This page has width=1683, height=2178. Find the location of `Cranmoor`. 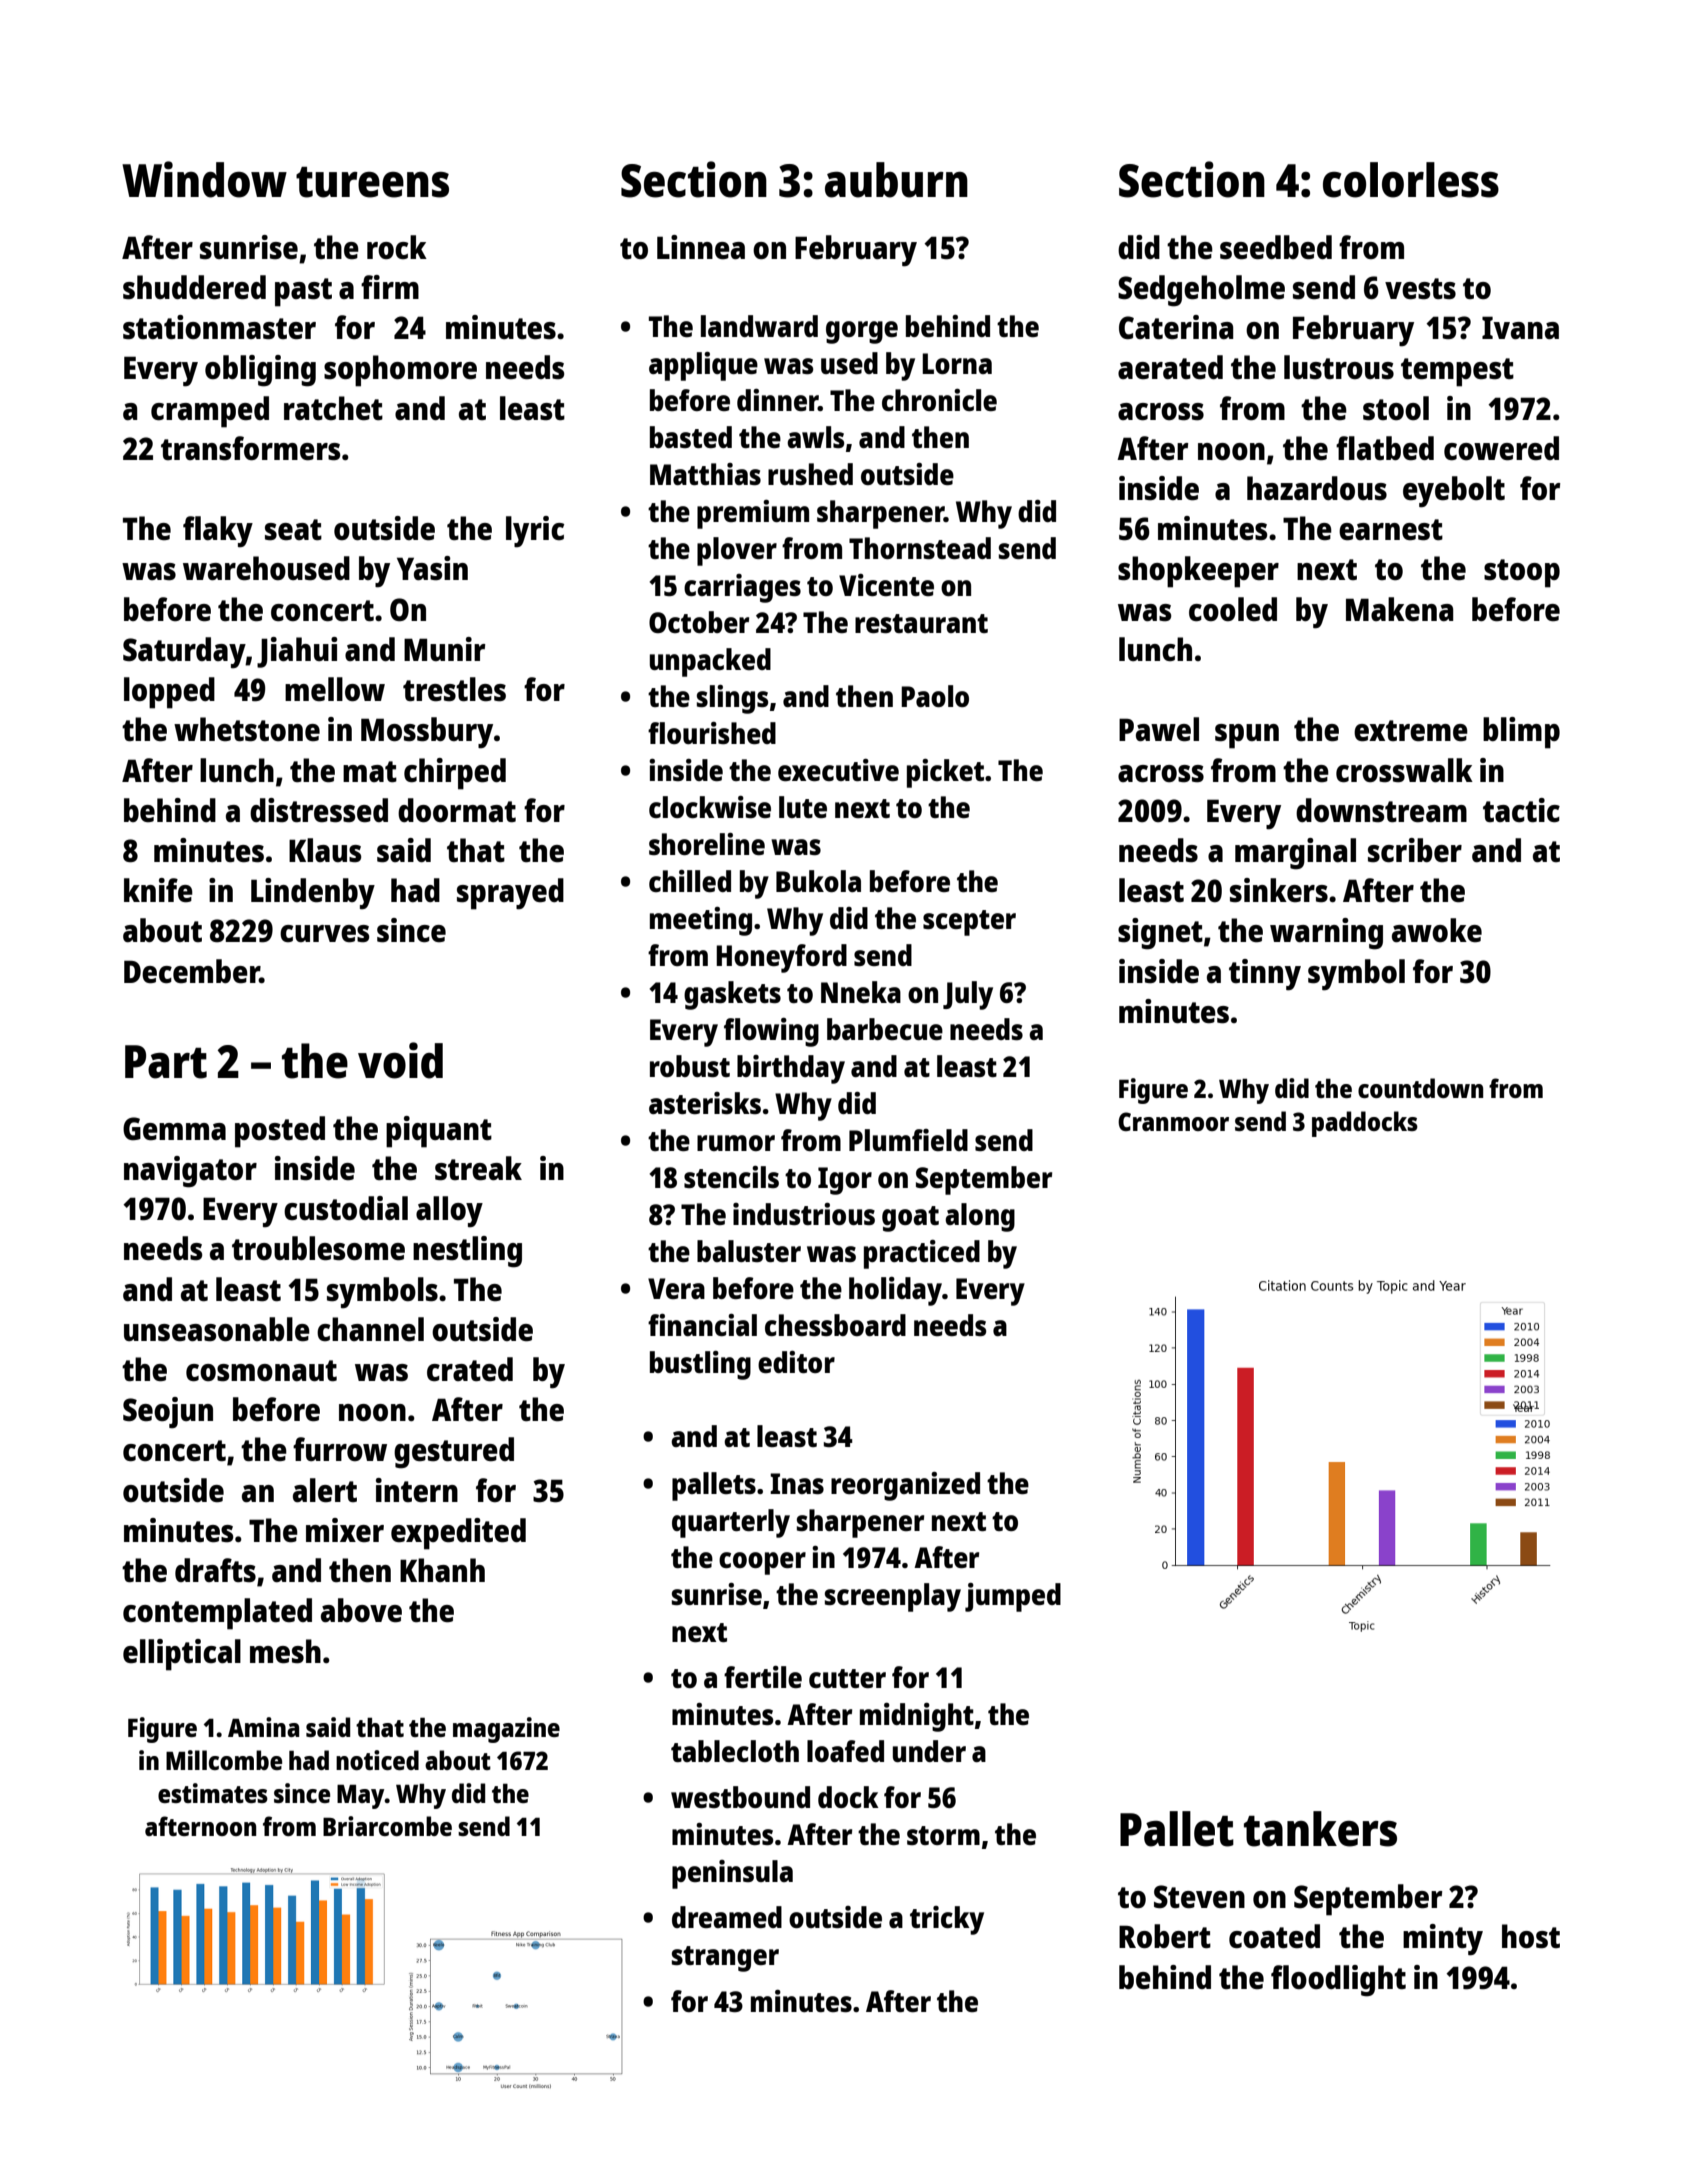

Cranmoor is located at coordinates (1173, 1121).
